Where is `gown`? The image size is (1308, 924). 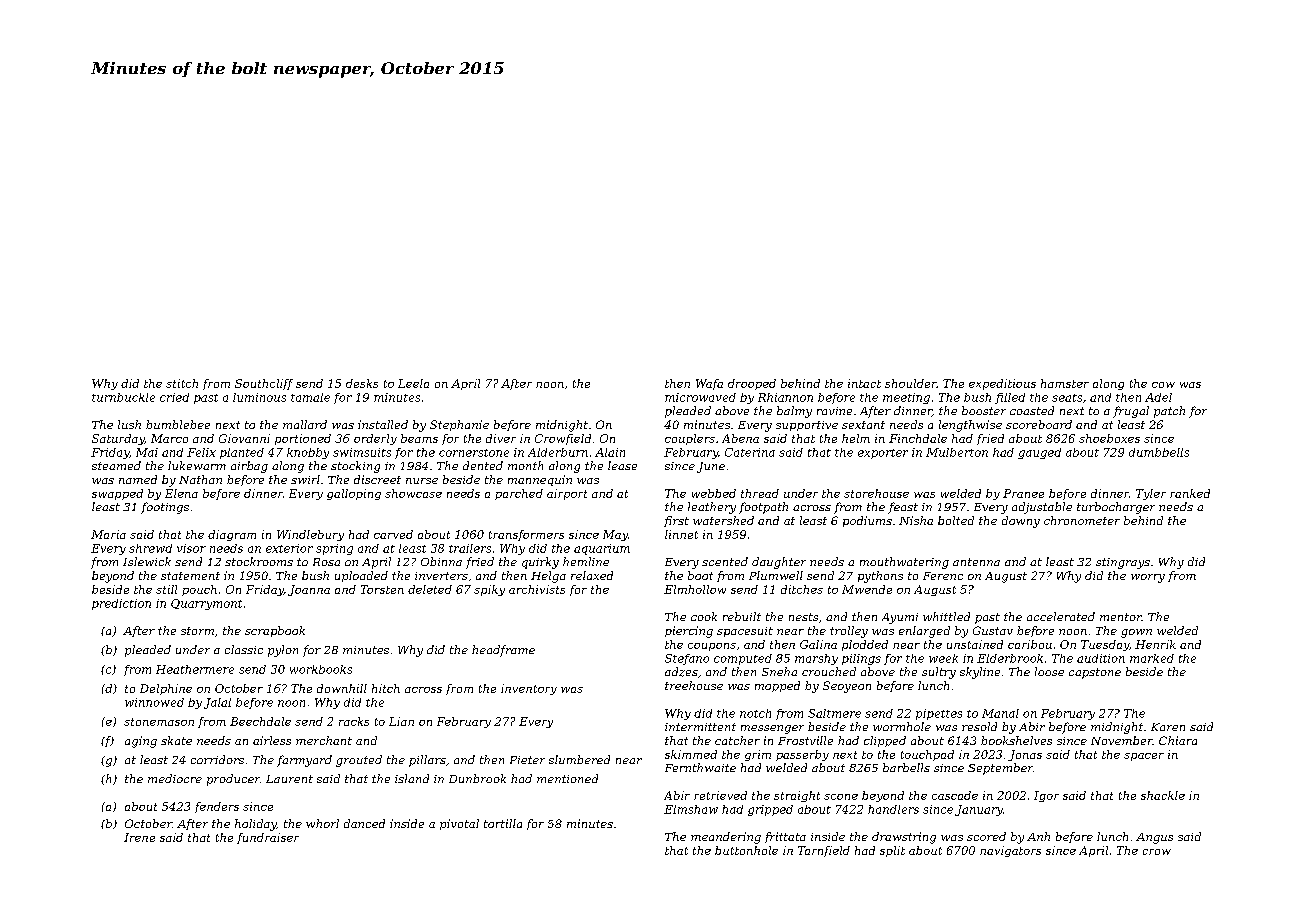 gown is located at coordinates (1136, 633).
